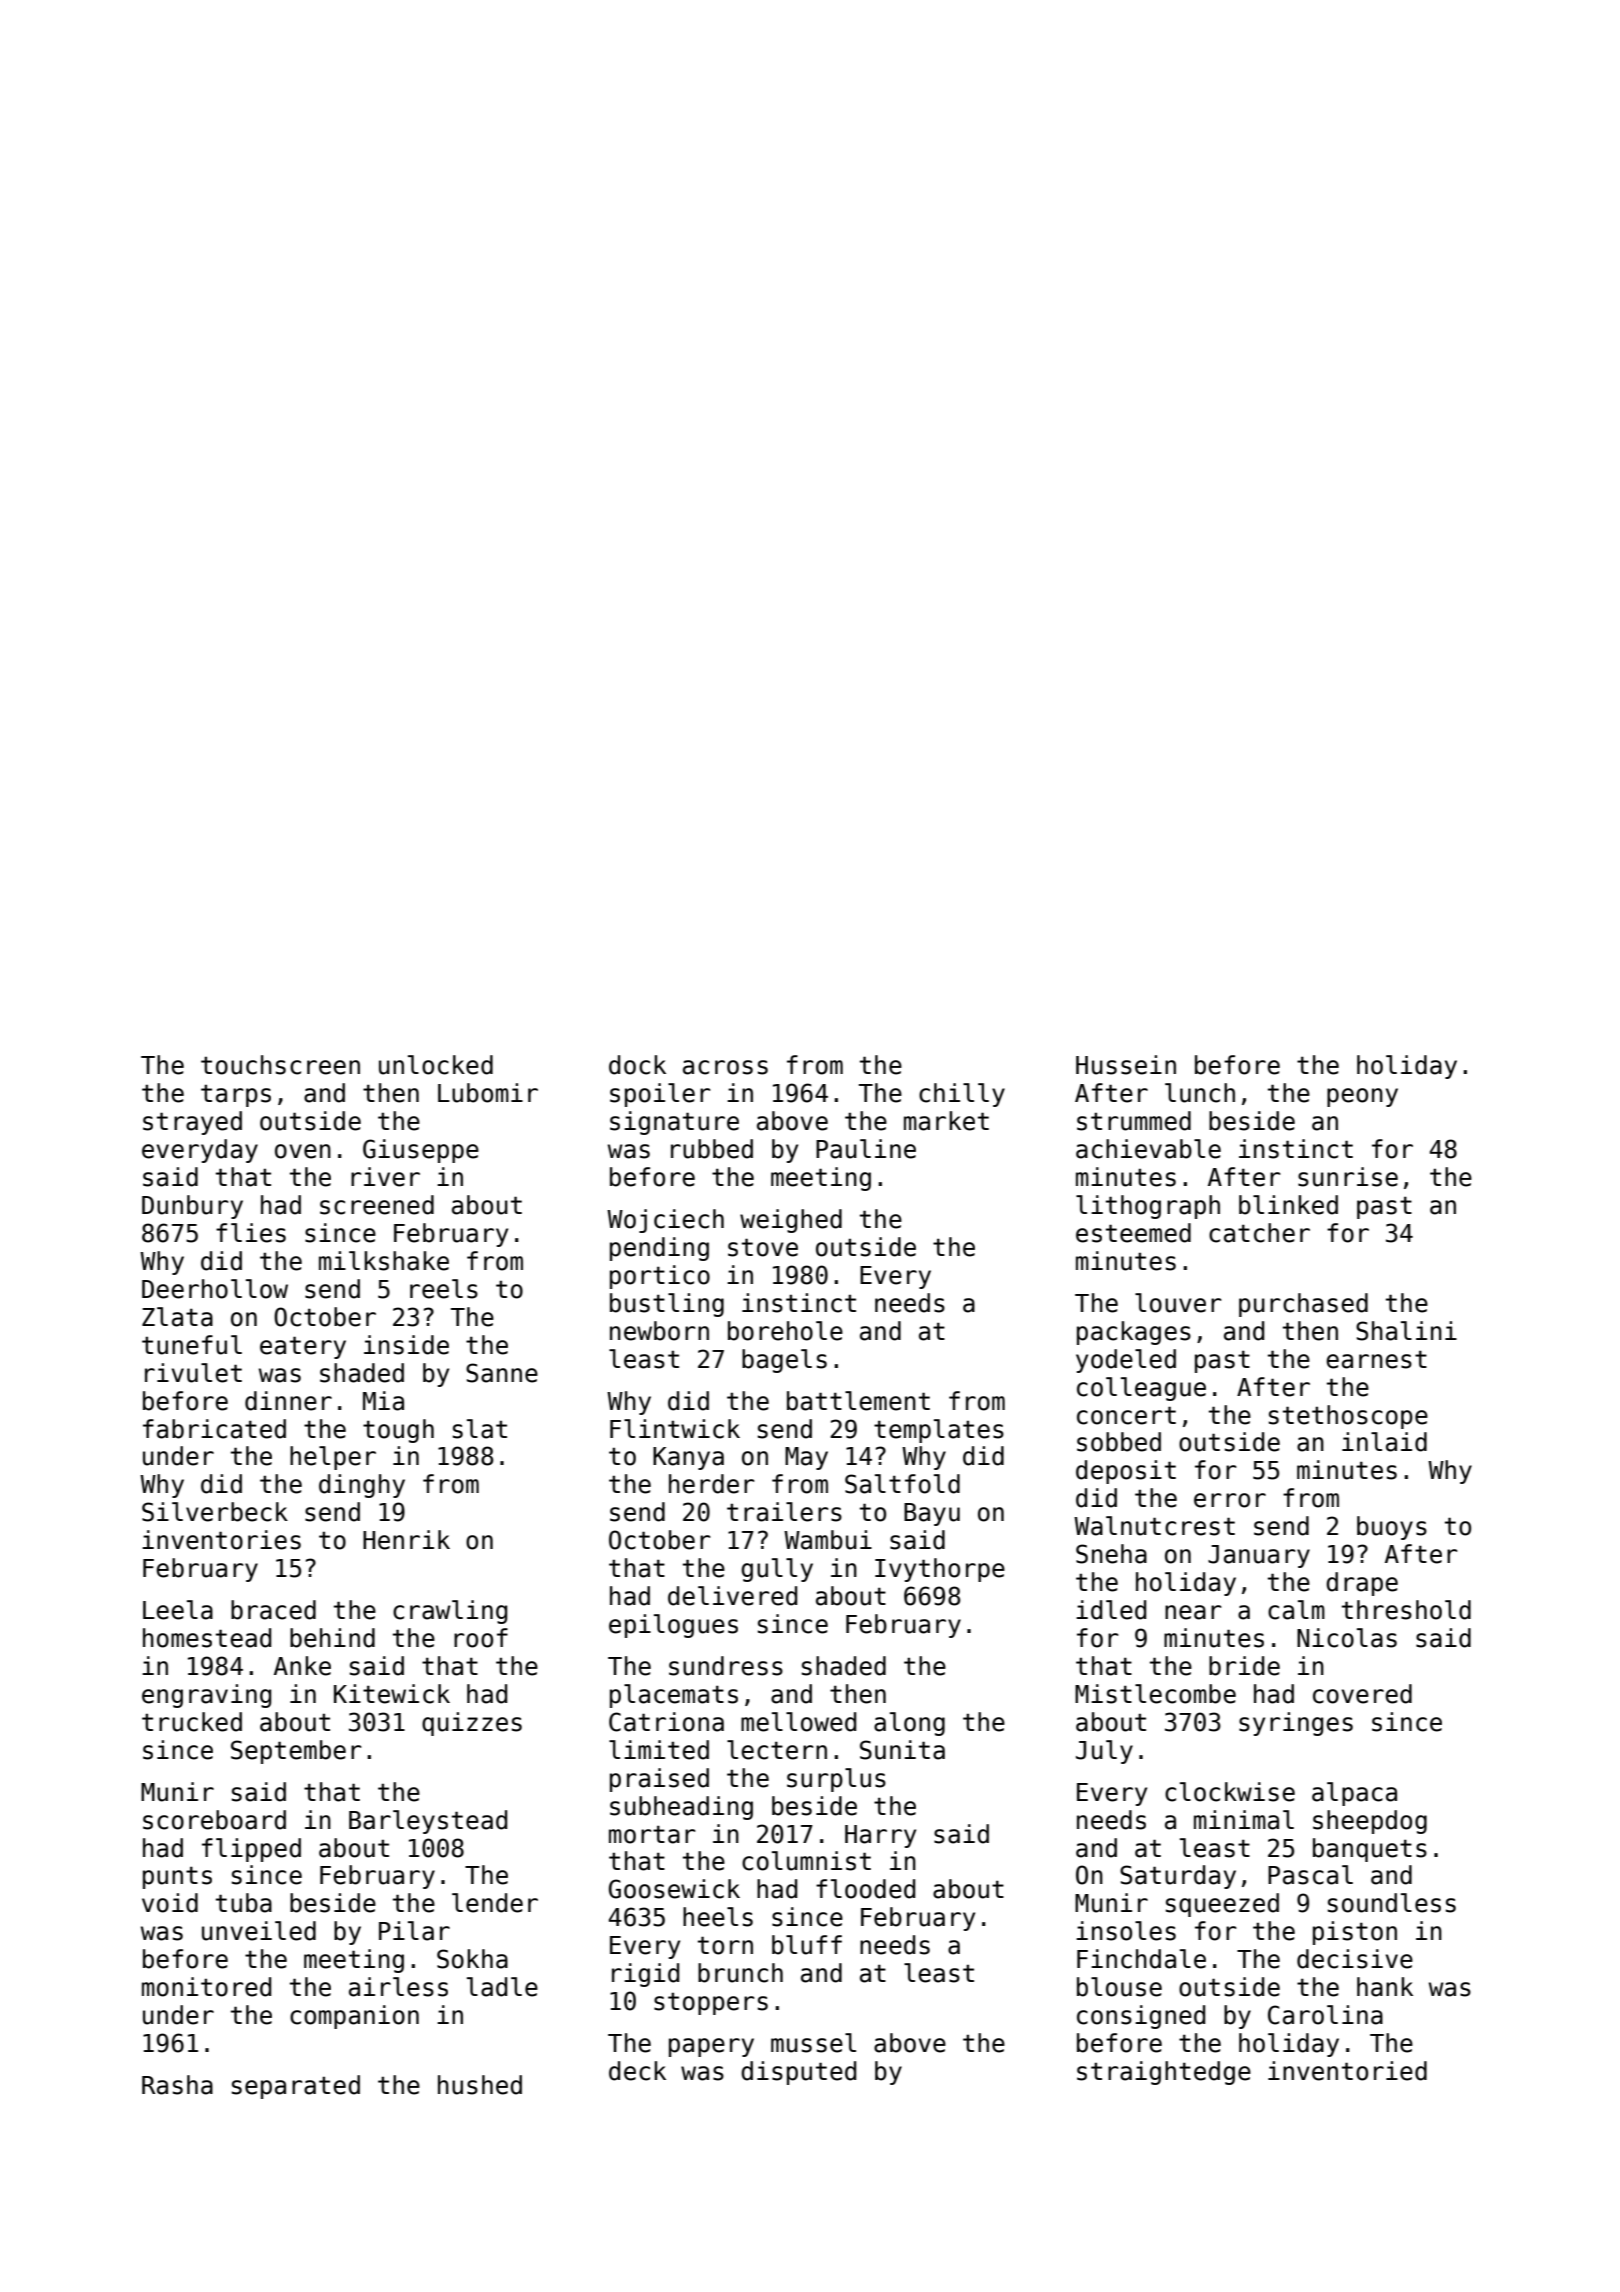  I want to click on Hussein, so click(1126, 1065).
